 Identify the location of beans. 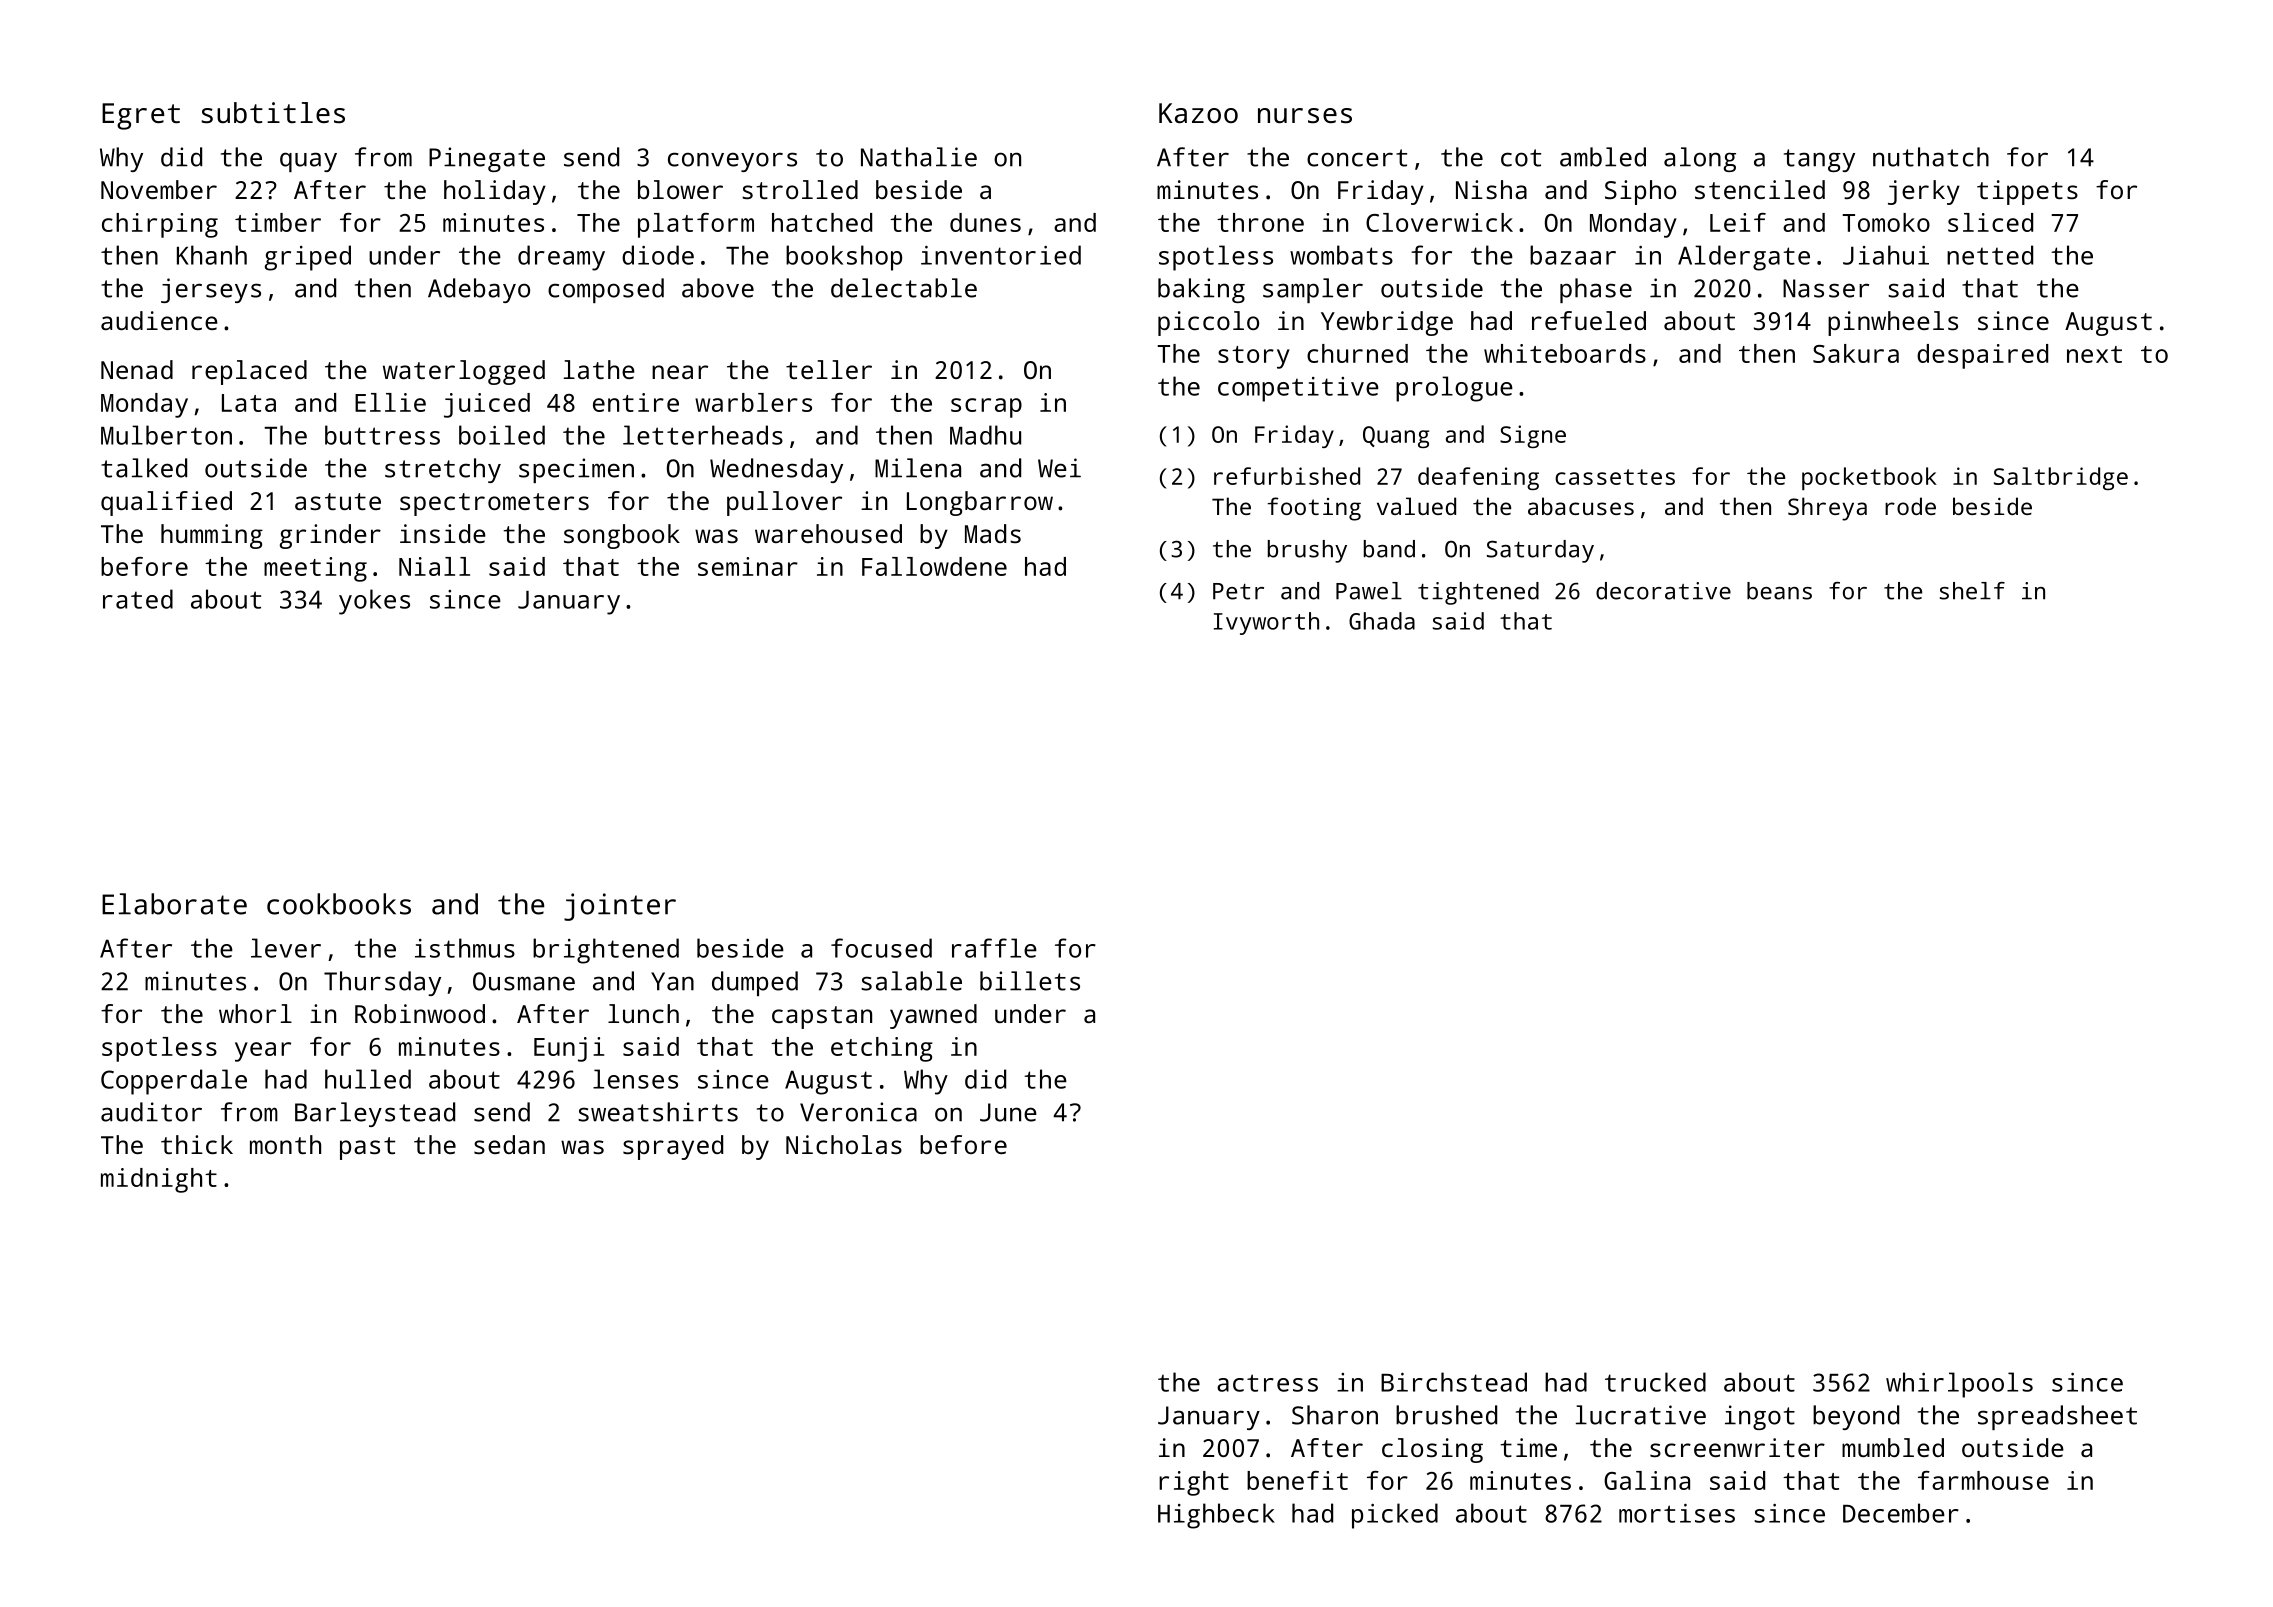
(1779, 591).
